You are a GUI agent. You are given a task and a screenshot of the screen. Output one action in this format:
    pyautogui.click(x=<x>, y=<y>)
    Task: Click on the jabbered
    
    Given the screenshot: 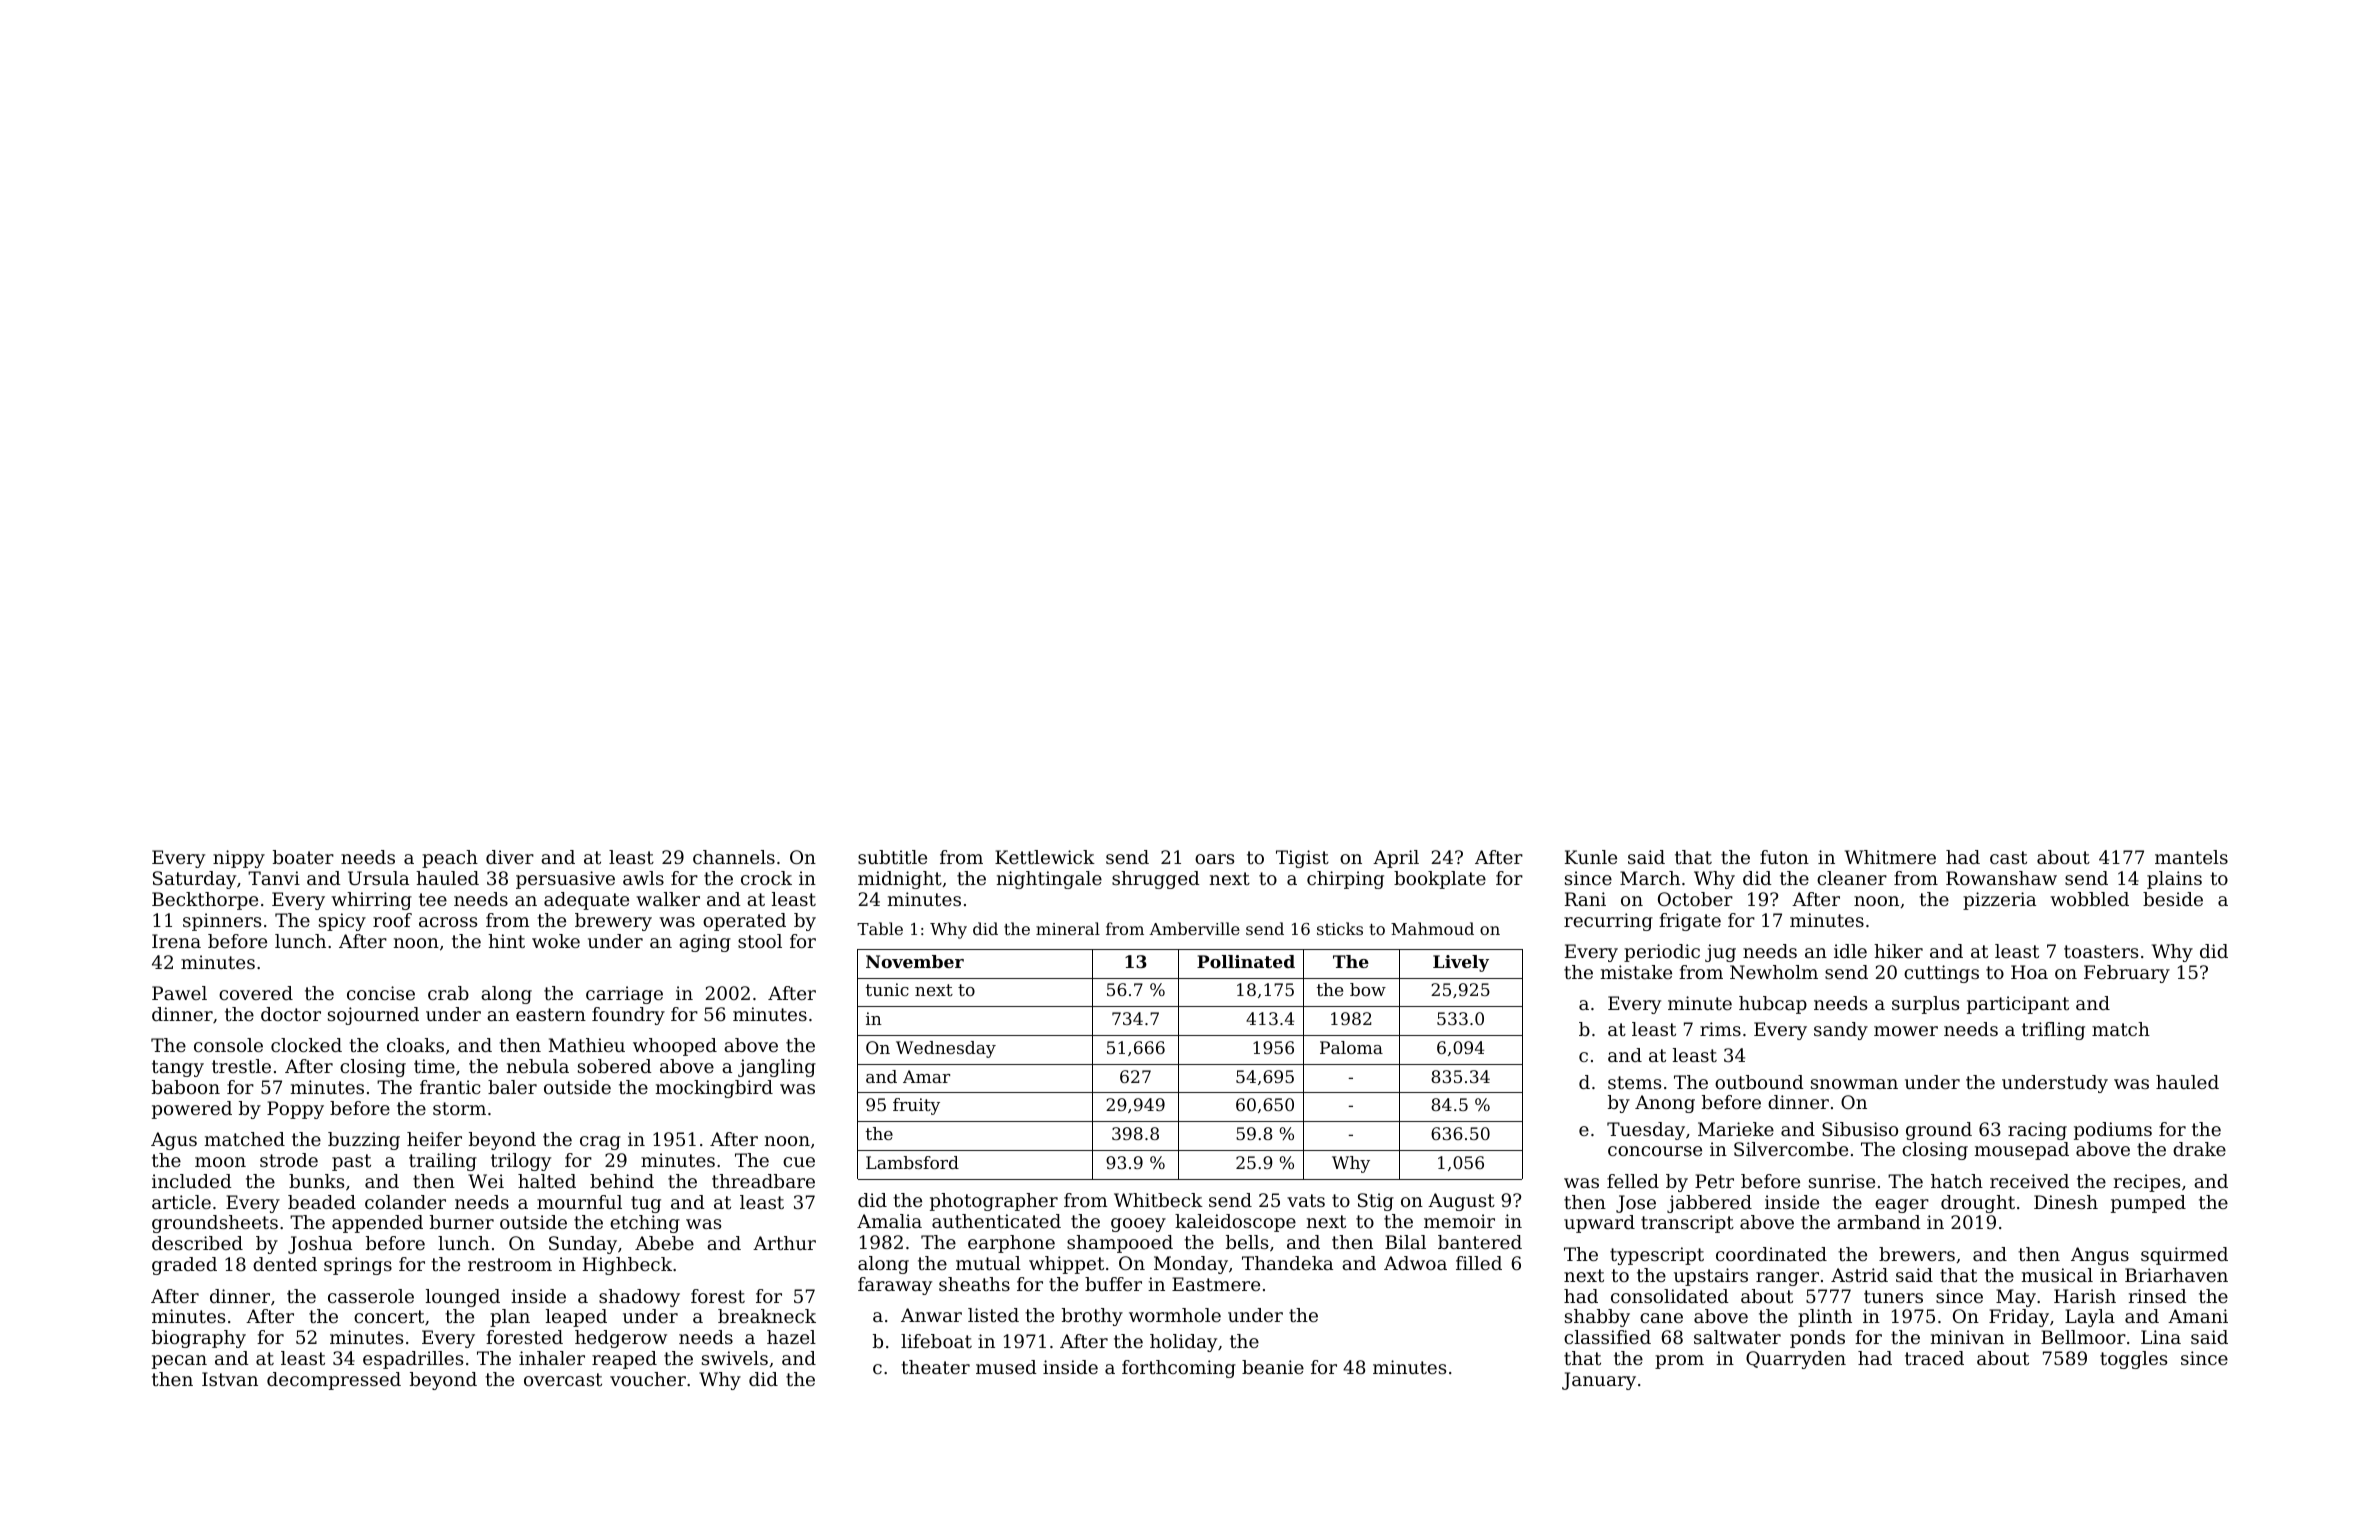 What is the action you would take?
    pyautogui.click(x=1709, y=1204)
